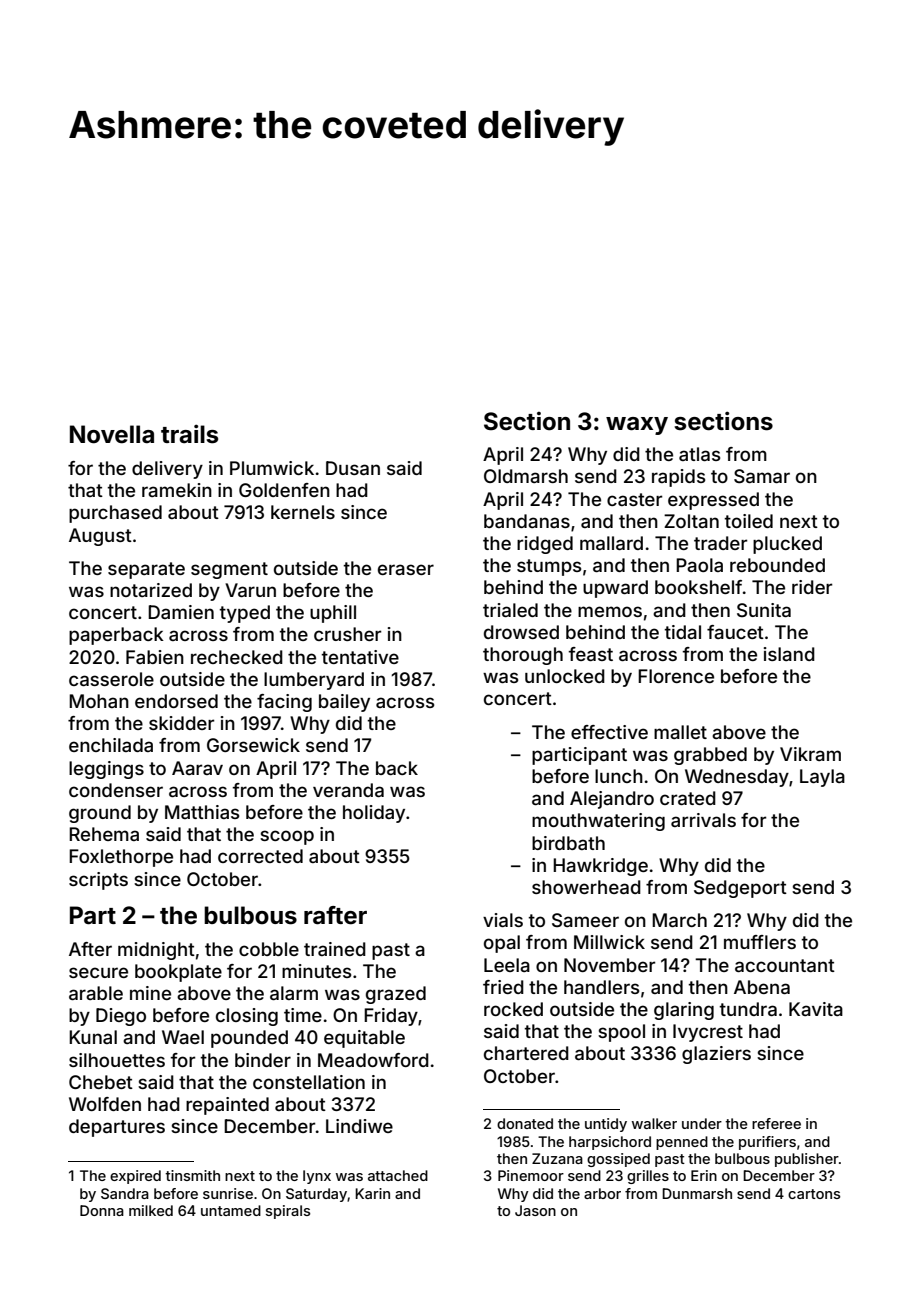  Describe the element at coordinates (699, 454) in the screenshot. I see `atlas` at that location.
